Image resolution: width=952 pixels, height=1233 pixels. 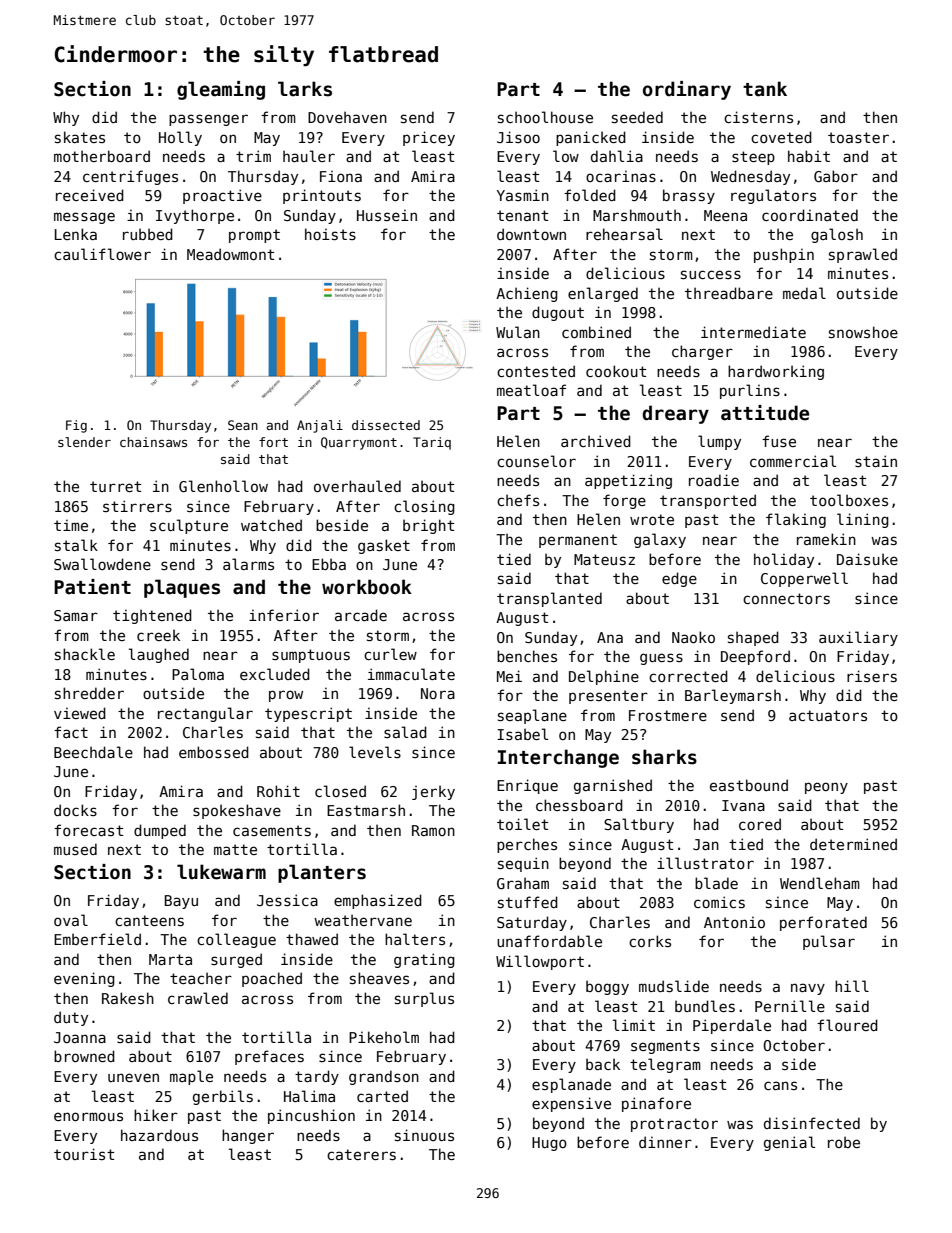 I want to click on hanger, so click(x=248, y=1136).
